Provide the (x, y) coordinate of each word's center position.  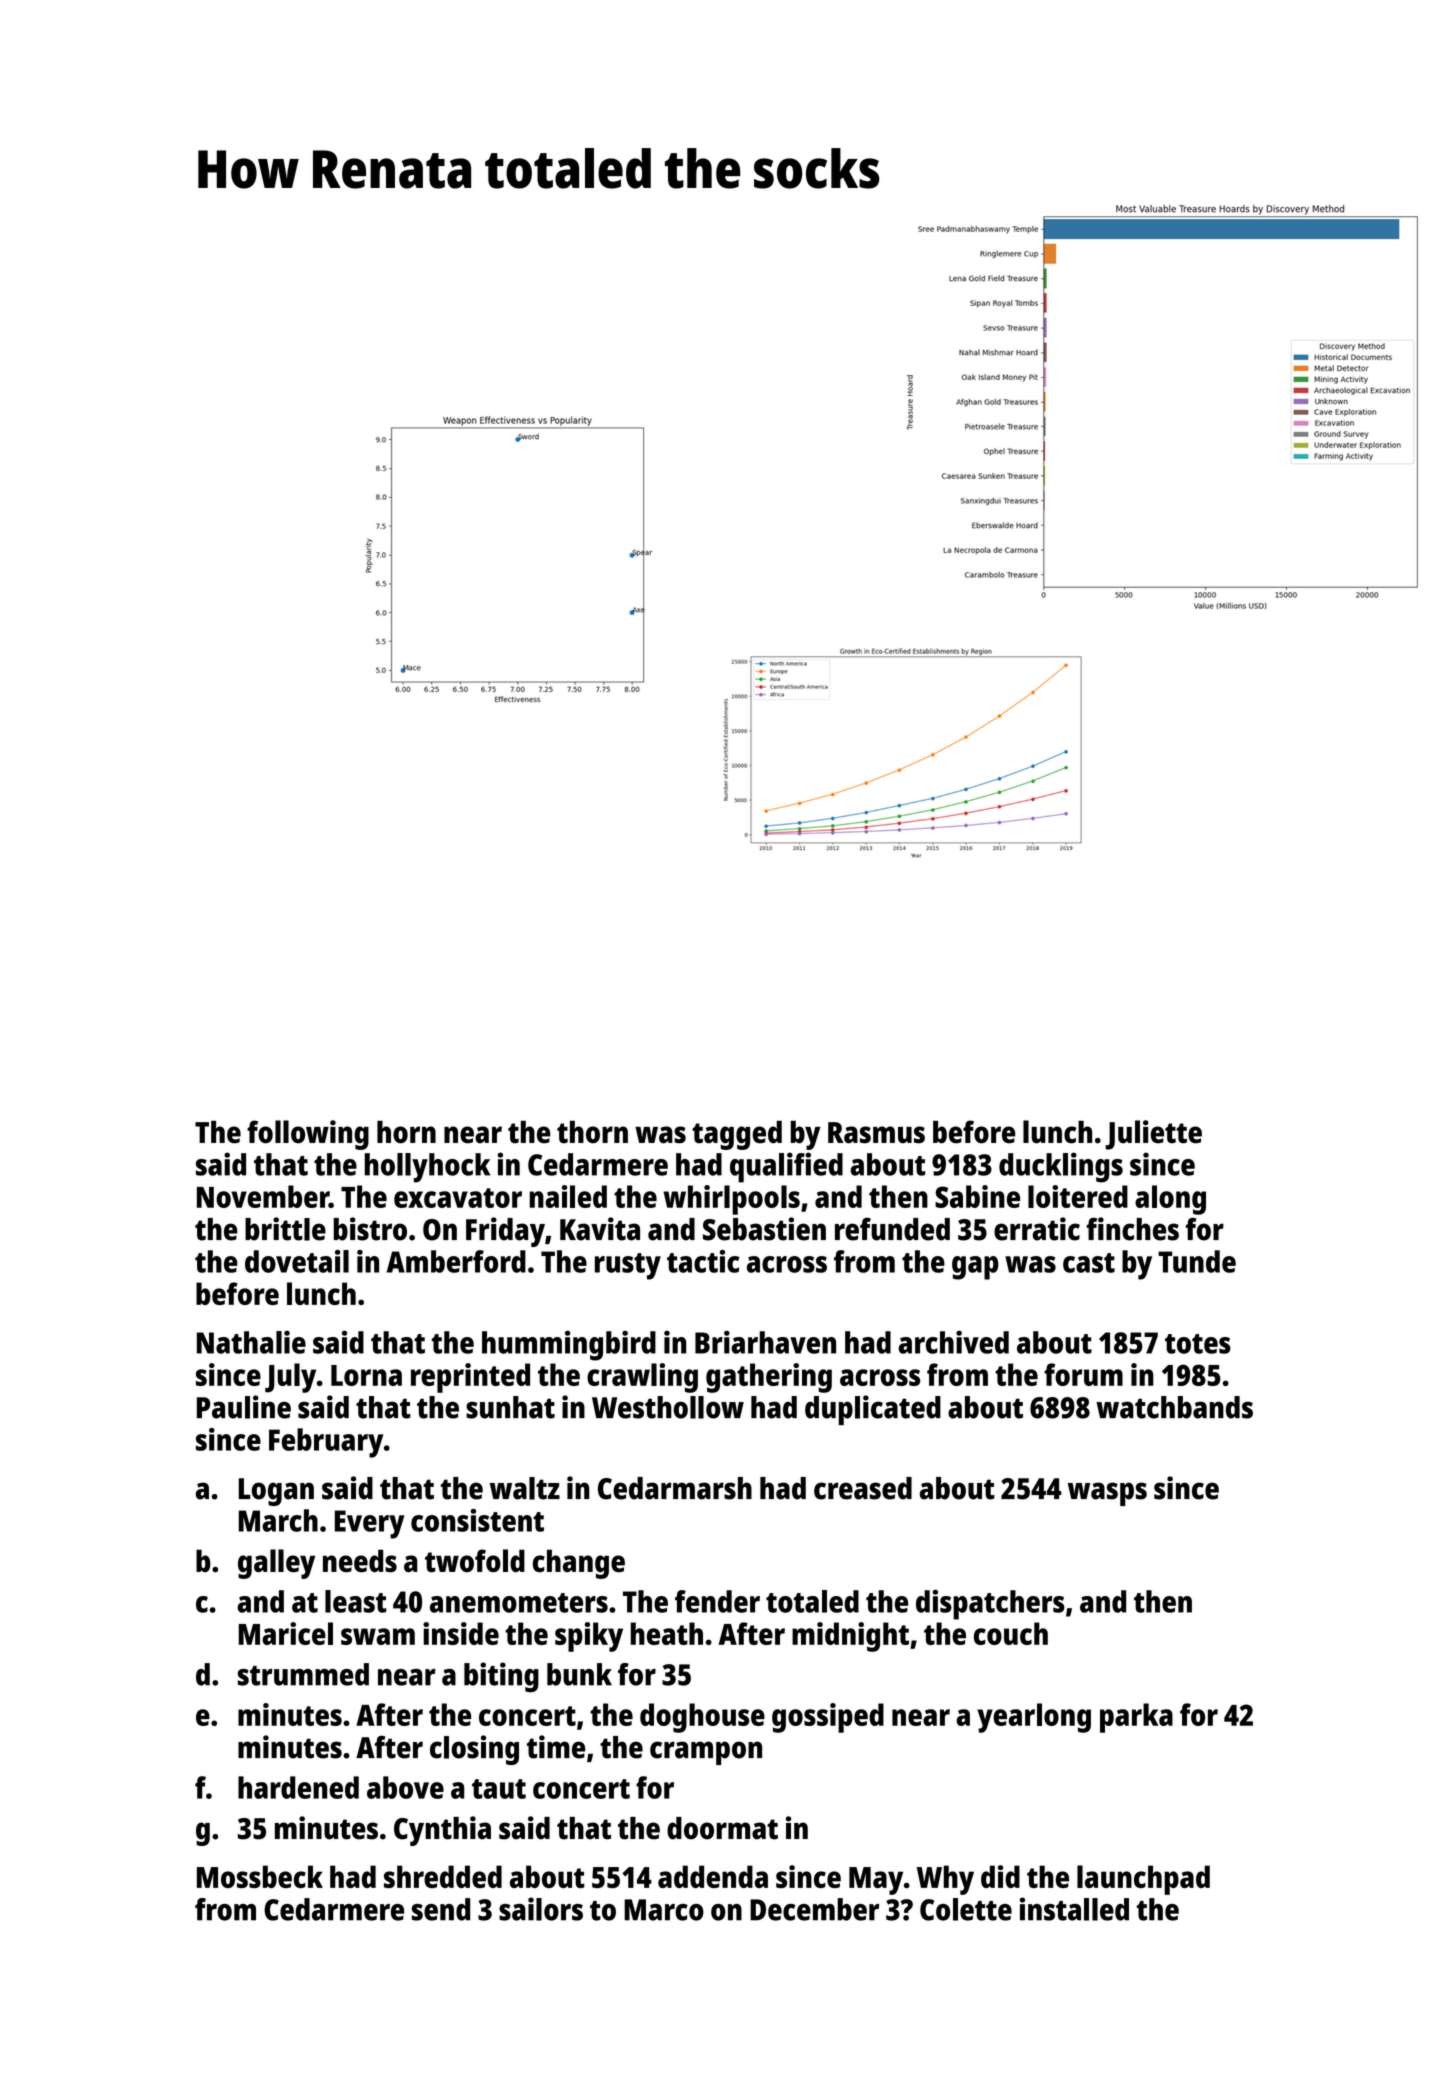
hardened (298, 1787)
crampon (706, 1753)
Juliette (1153, 1135)
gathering (769, 1378)
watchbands (1174, 1407)
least (355, 1601)
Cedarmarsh (675, 1488)
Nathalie (251, 1342)
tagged (737, 1135)
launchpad (1143, 1880)
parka (1136, 1718)
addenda (713, 1876)
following (308, 1135)
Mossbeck (260, 1876)
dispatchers (990, 1604)
